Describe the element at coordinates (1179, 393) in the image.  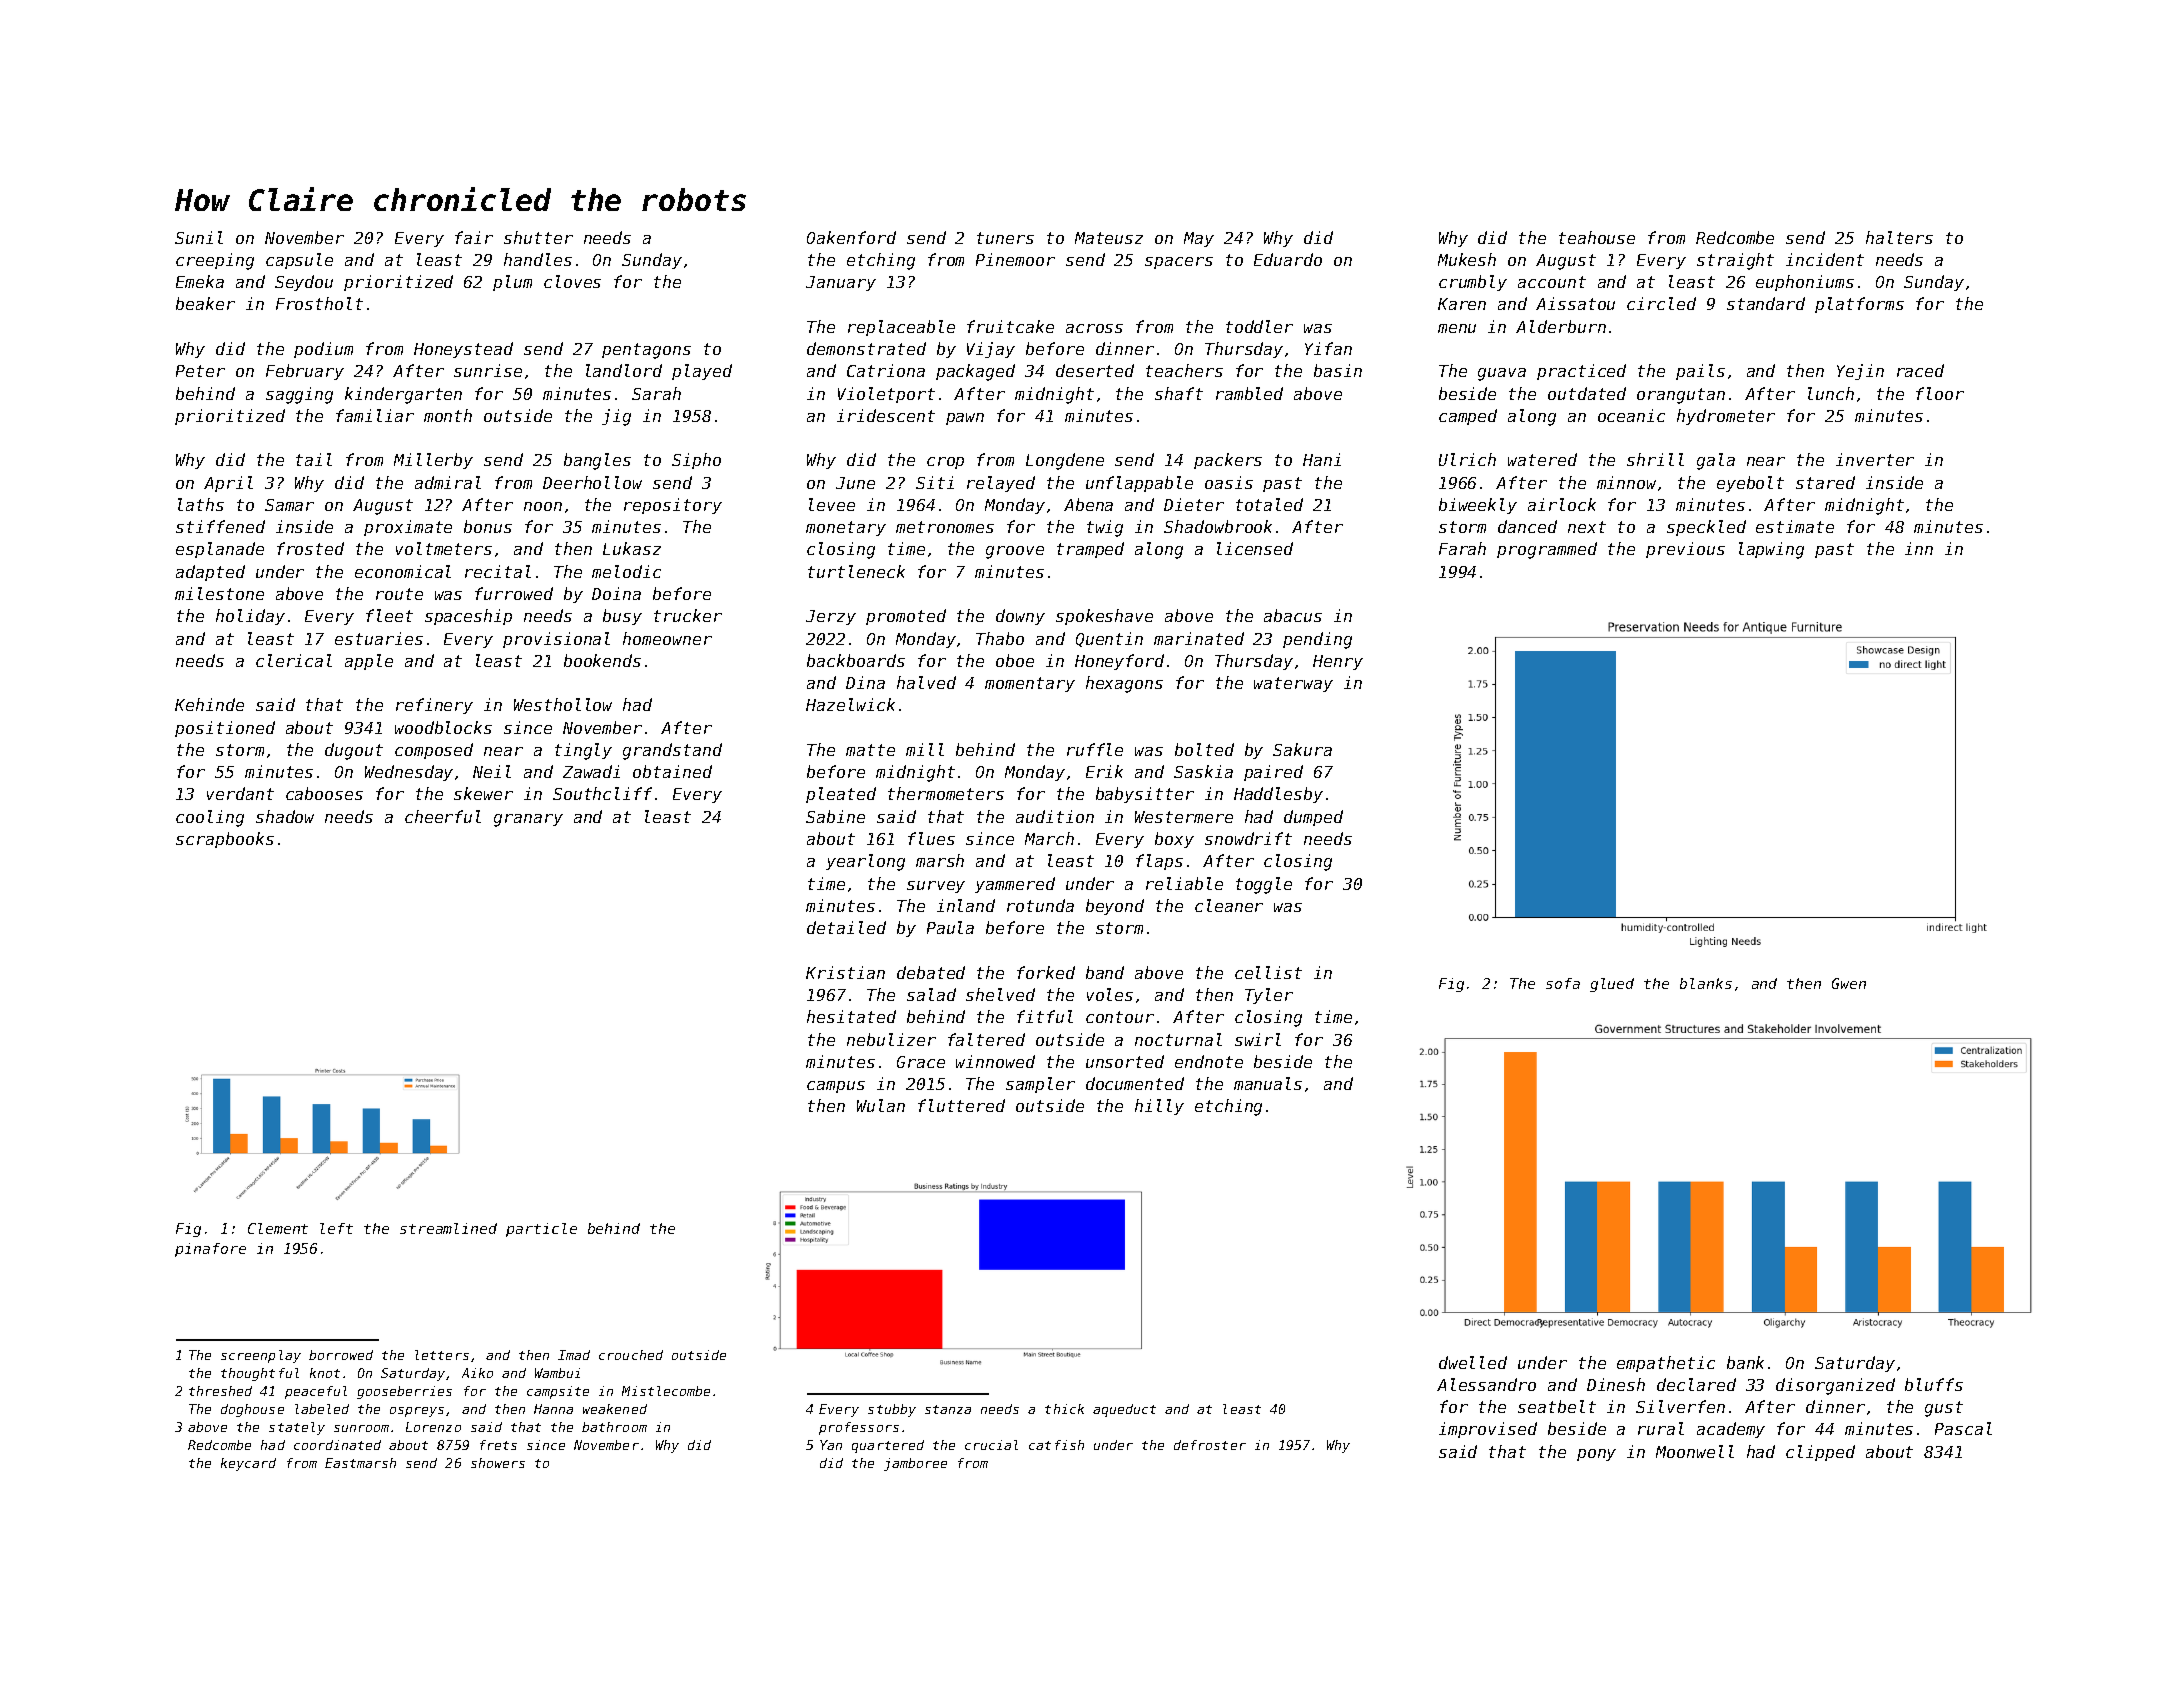
I see `shaft` at that location.
